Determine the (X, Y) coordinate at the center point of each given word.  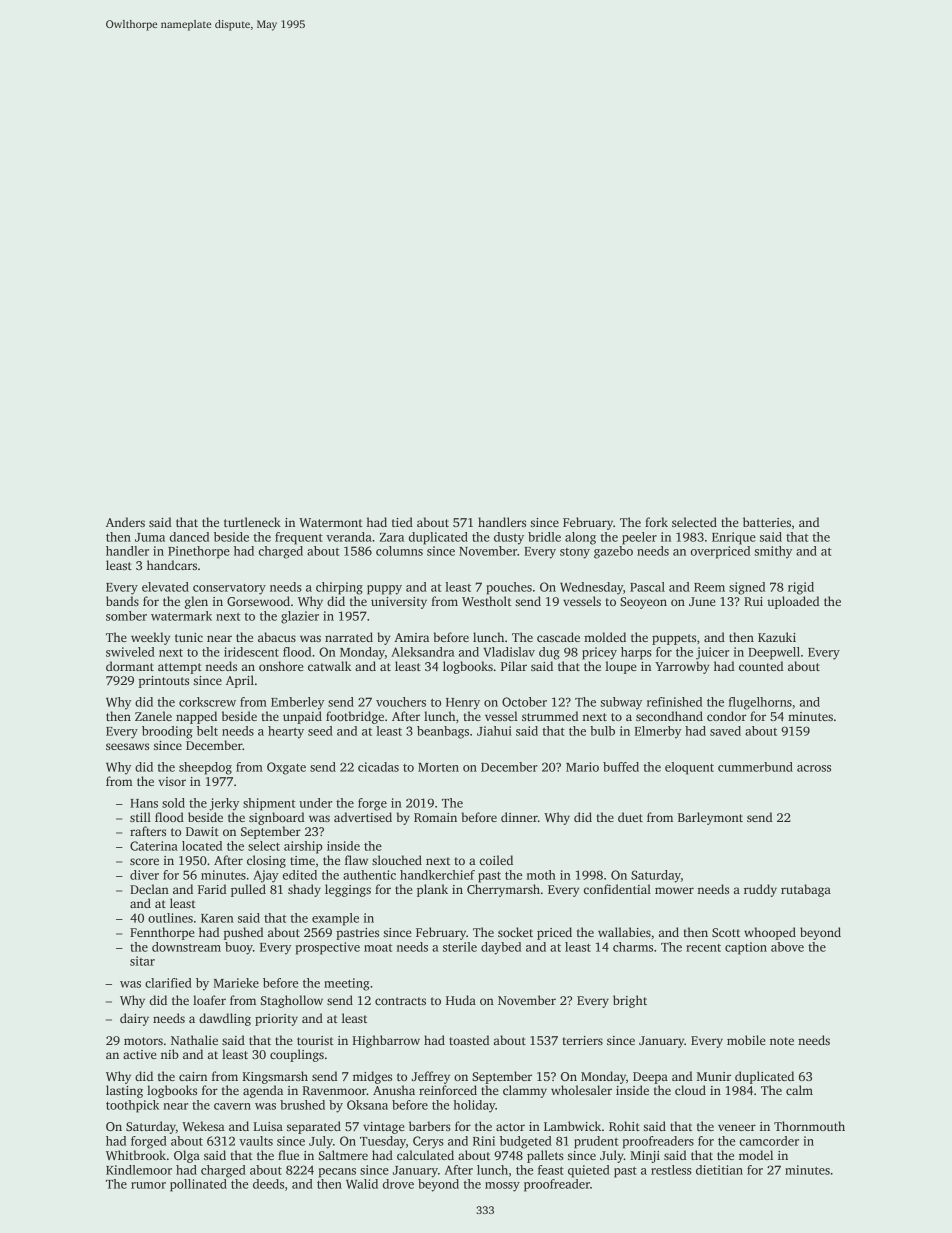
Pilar (514, 666)
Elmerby (658, 732)
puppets (674, 639)
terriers (582, 1040)
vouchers (401, 702)
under (315, 803)
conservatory (229, 589)
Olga (187, 1156)
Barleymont (710, 818)
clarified (168, 983)
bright (630, 1001)
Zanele (153, 716)
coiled (496, 860)
